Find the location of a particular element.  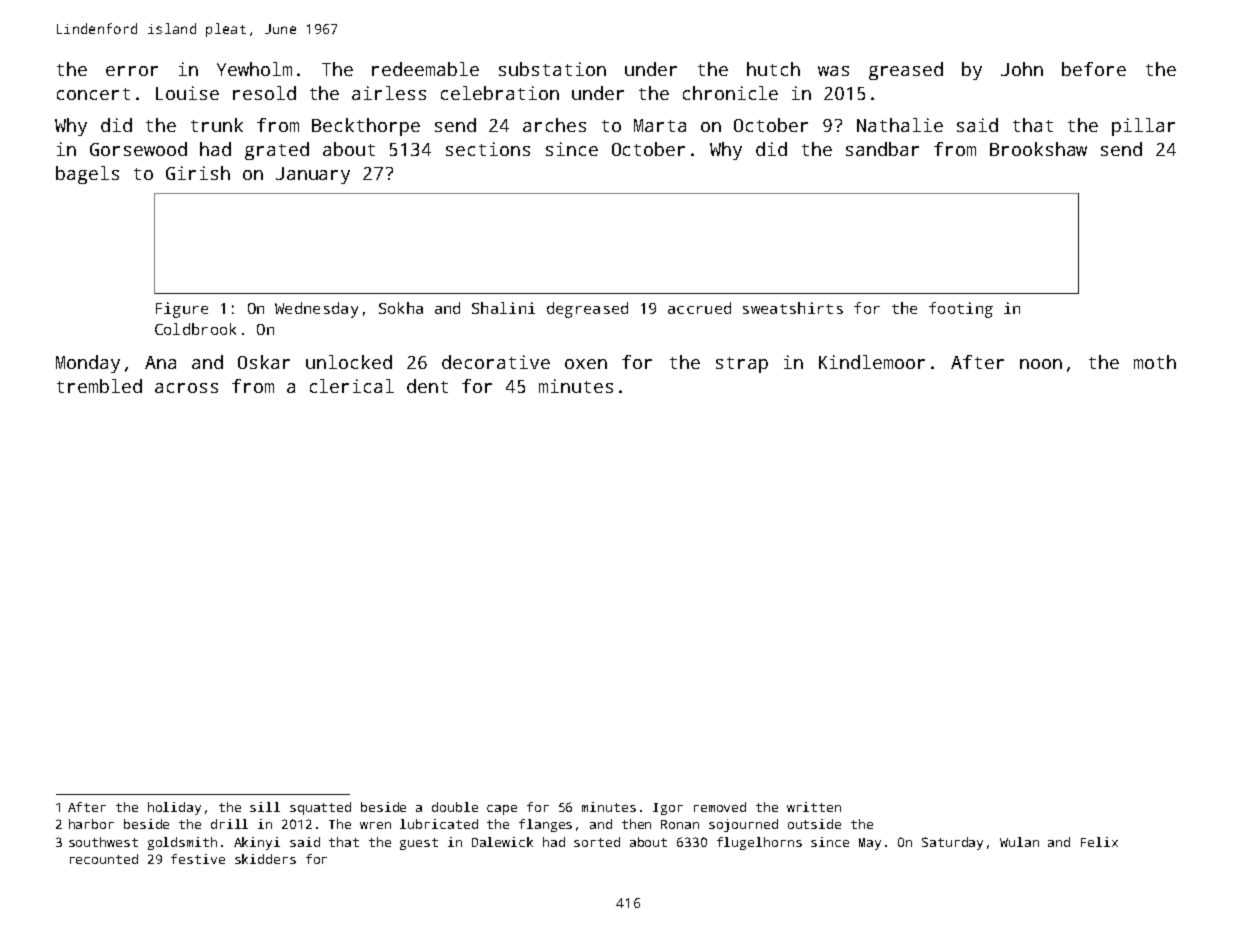

bagels is located at coordinates (87, 175).
